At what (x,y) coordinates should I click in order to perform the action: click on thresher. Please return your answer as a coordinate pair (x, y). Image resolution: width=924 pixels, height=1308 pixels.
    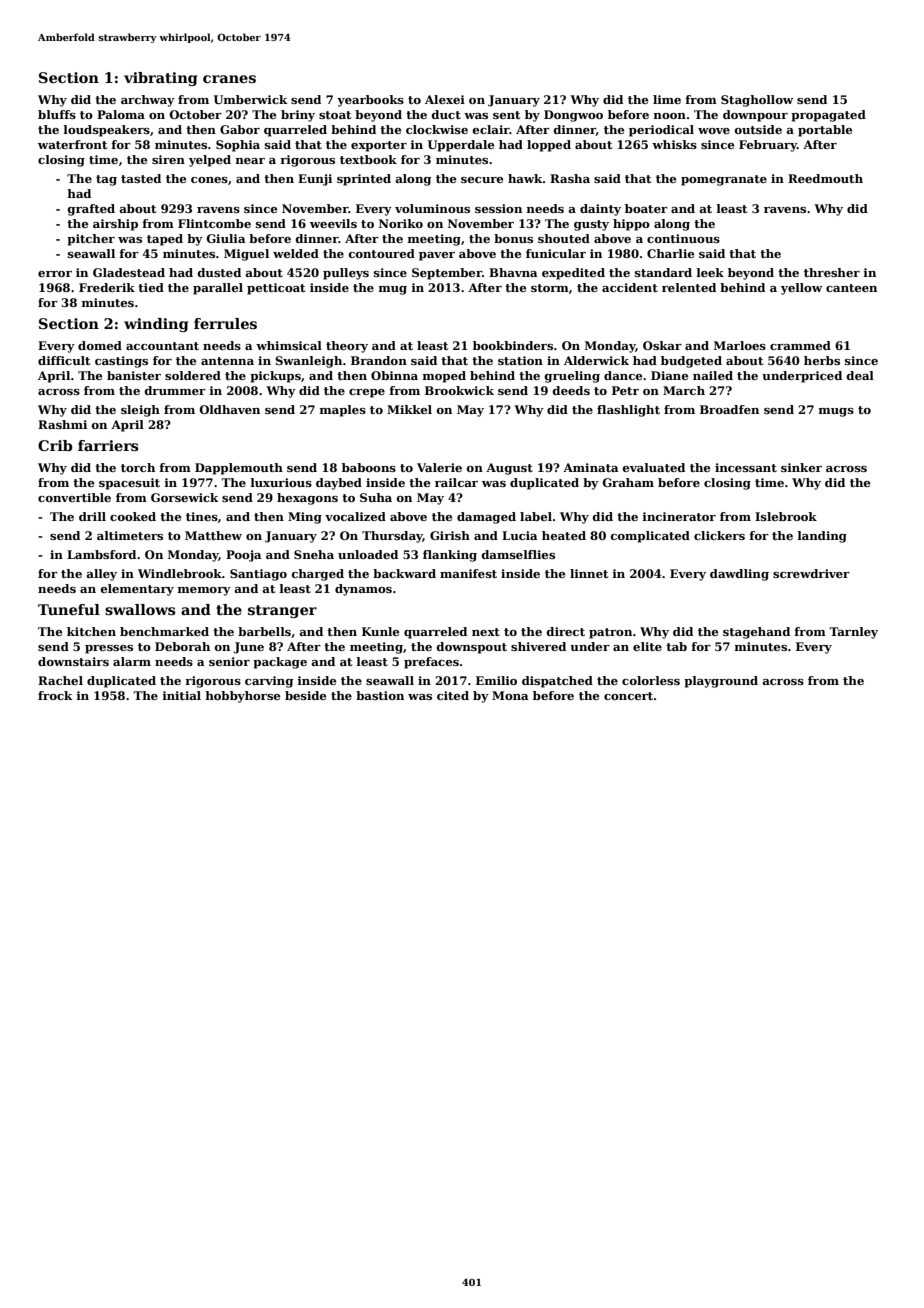
    Looking at the image, I should click on (832, 272).
